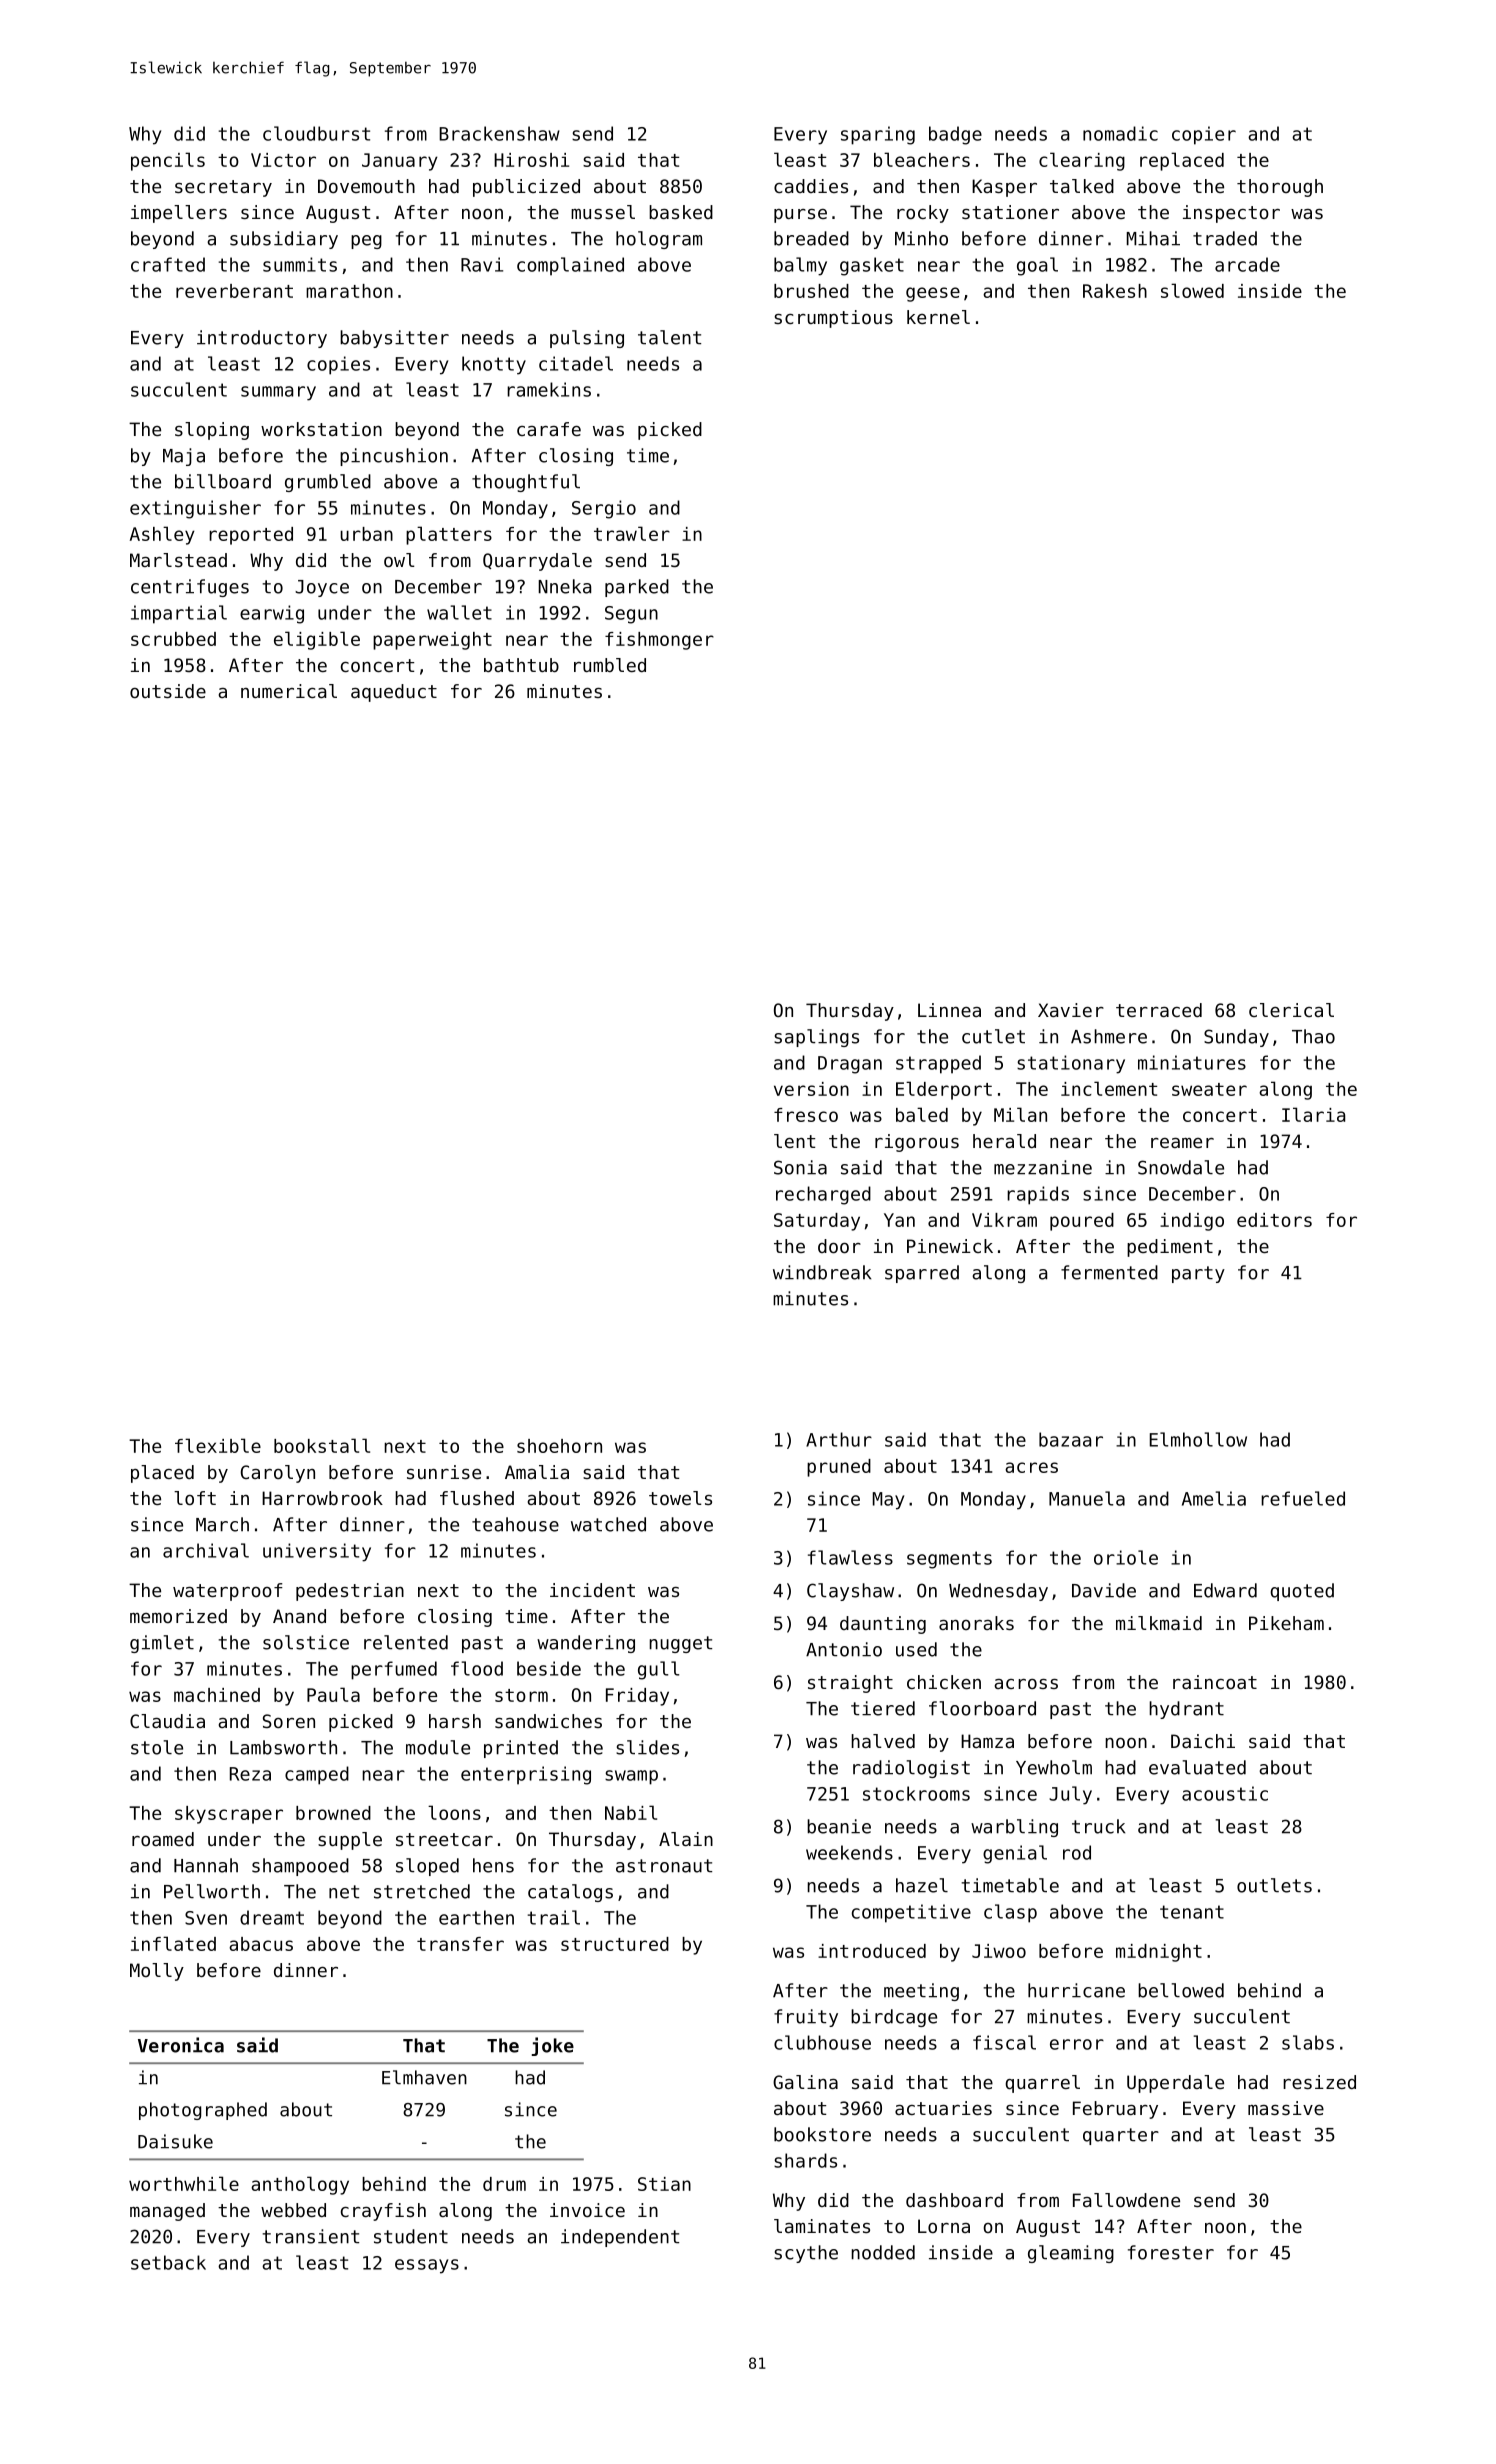 This page has height=2464, width=1496. What do you see at coordinates (228, 1592) in the page?
I see `waterproof` at bounding box center [228, 1592].
